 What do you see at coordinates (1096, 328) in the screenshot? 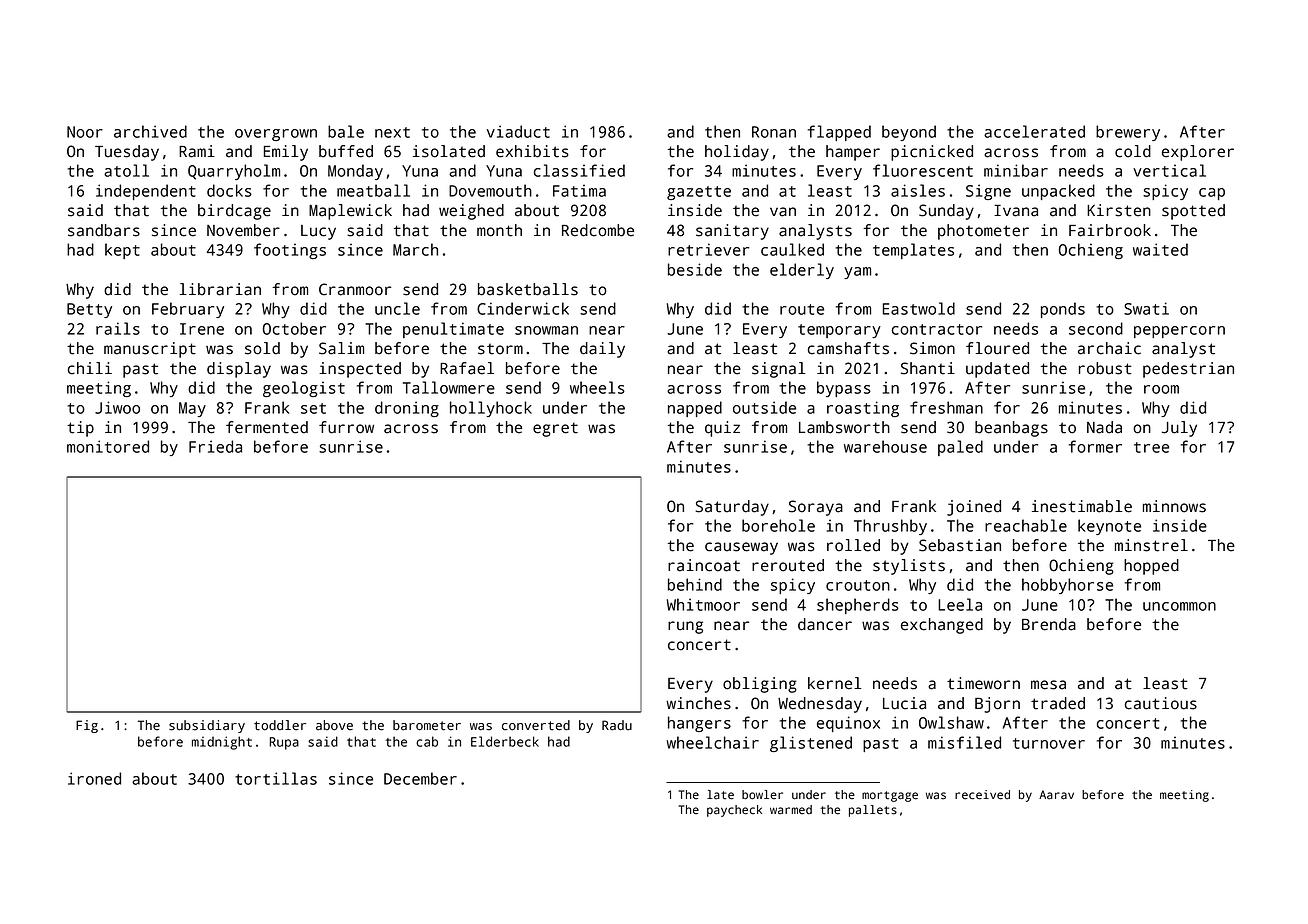
I see `second` at bounding box center [1096, 328].
